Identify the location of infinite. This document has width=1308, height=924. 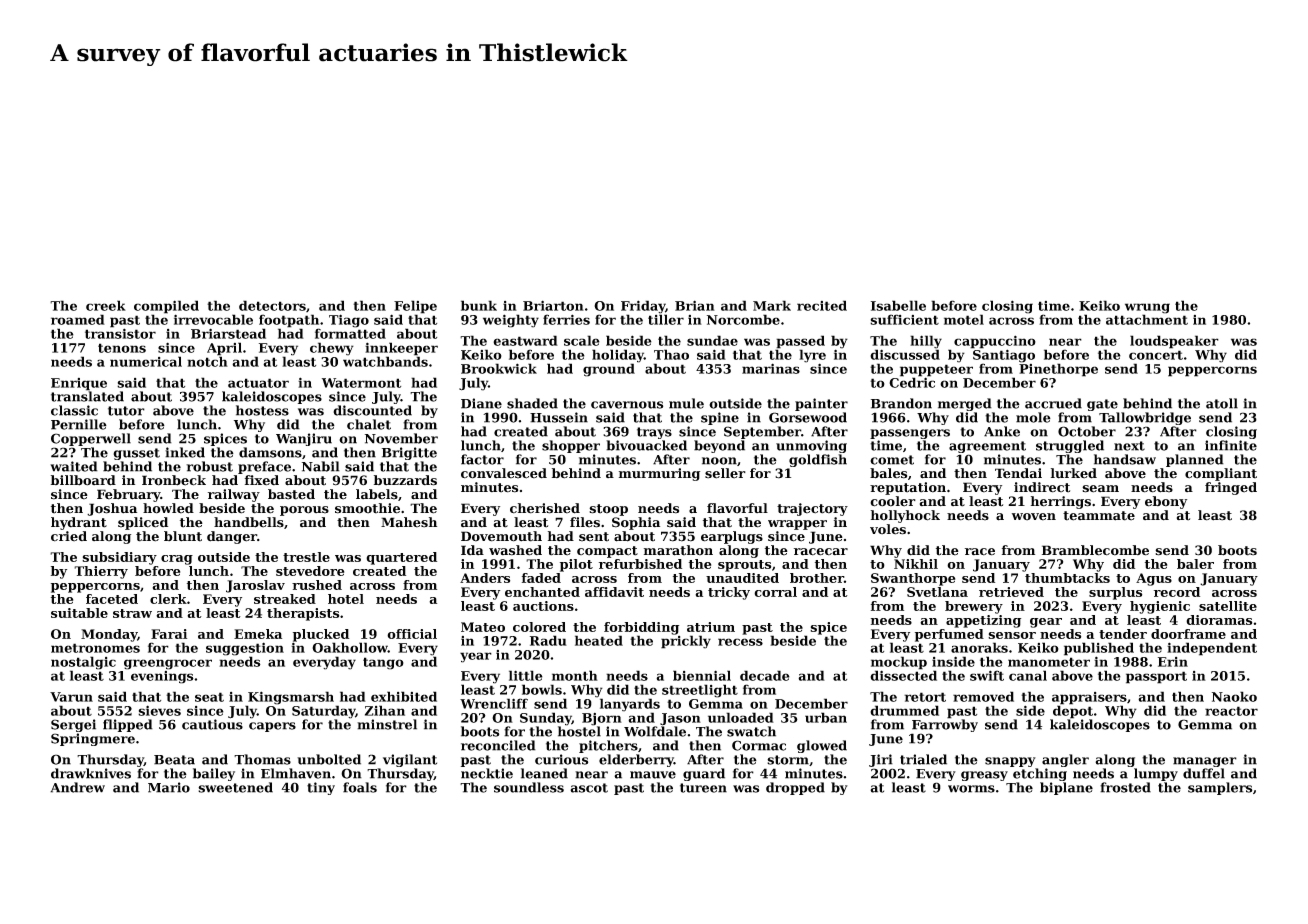
(1231, 445).
